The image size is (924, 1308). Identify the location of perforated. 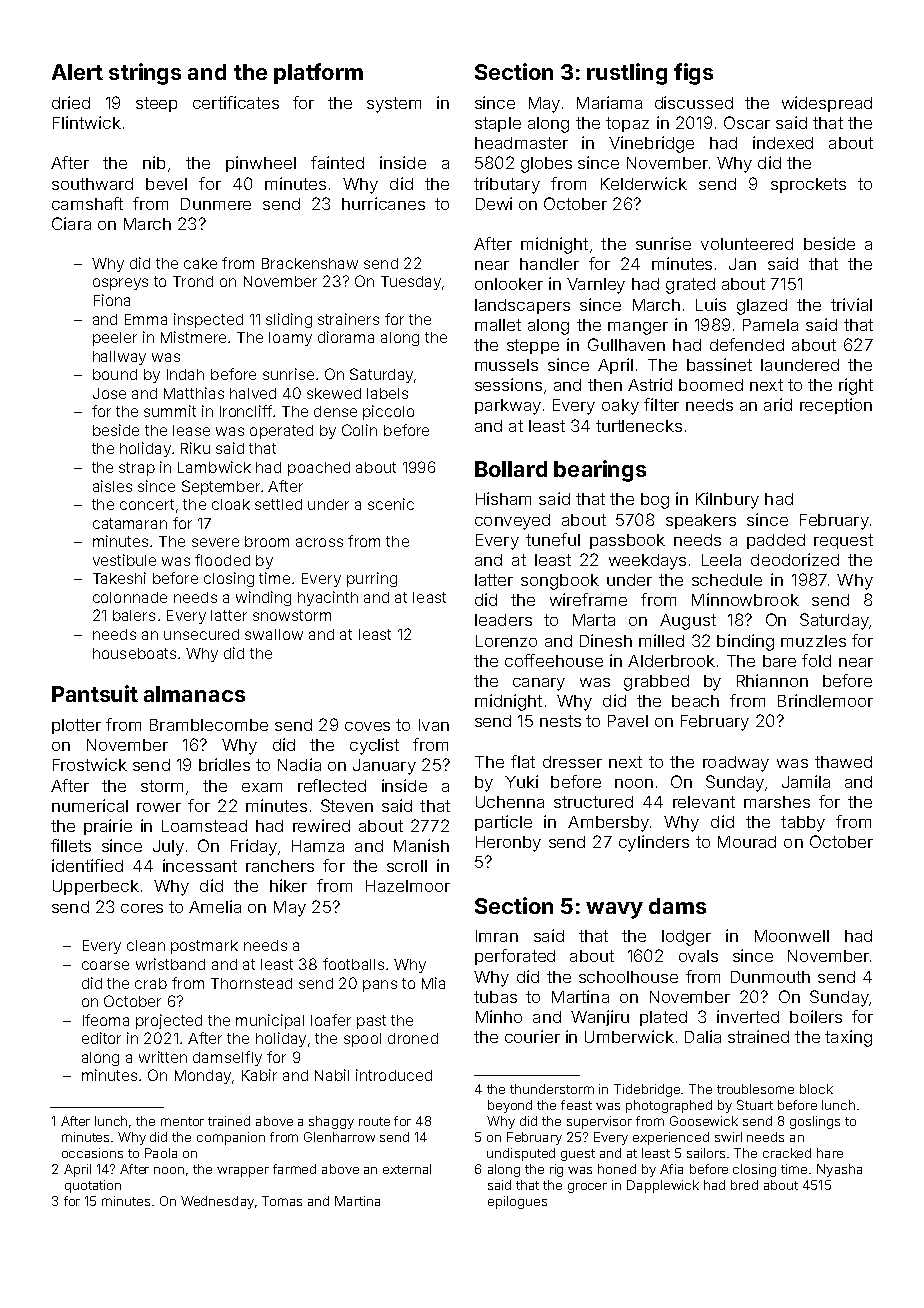
(515, 957).
